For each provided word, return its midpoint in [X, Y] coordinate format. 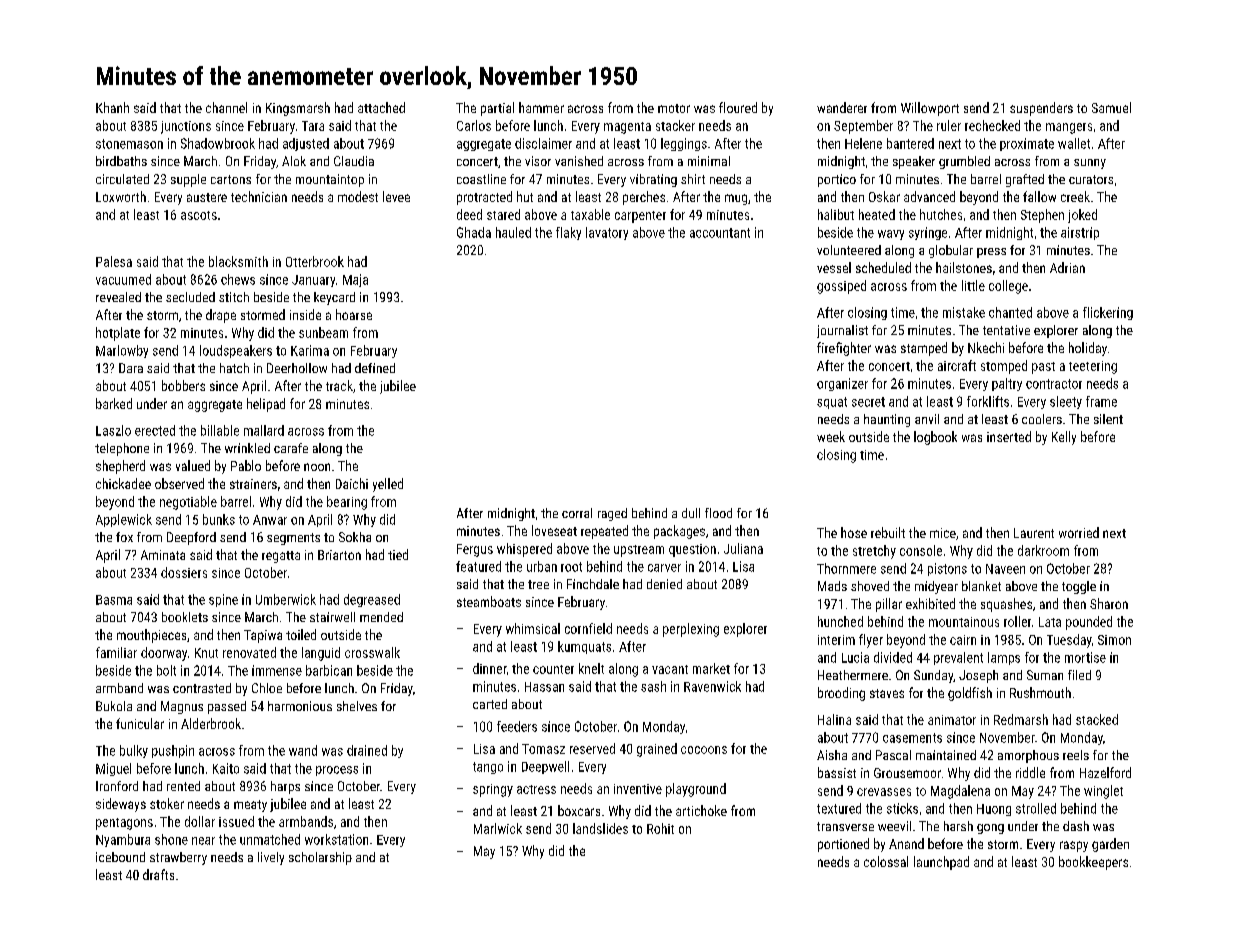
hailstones [964, 267]
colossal [886, 861]
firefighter [844, 349]
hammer [541, 107]
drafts [158, 874]
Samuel [1111, 107]
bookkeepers [1093, 863]
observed [179, 483]
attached [381, 107]
